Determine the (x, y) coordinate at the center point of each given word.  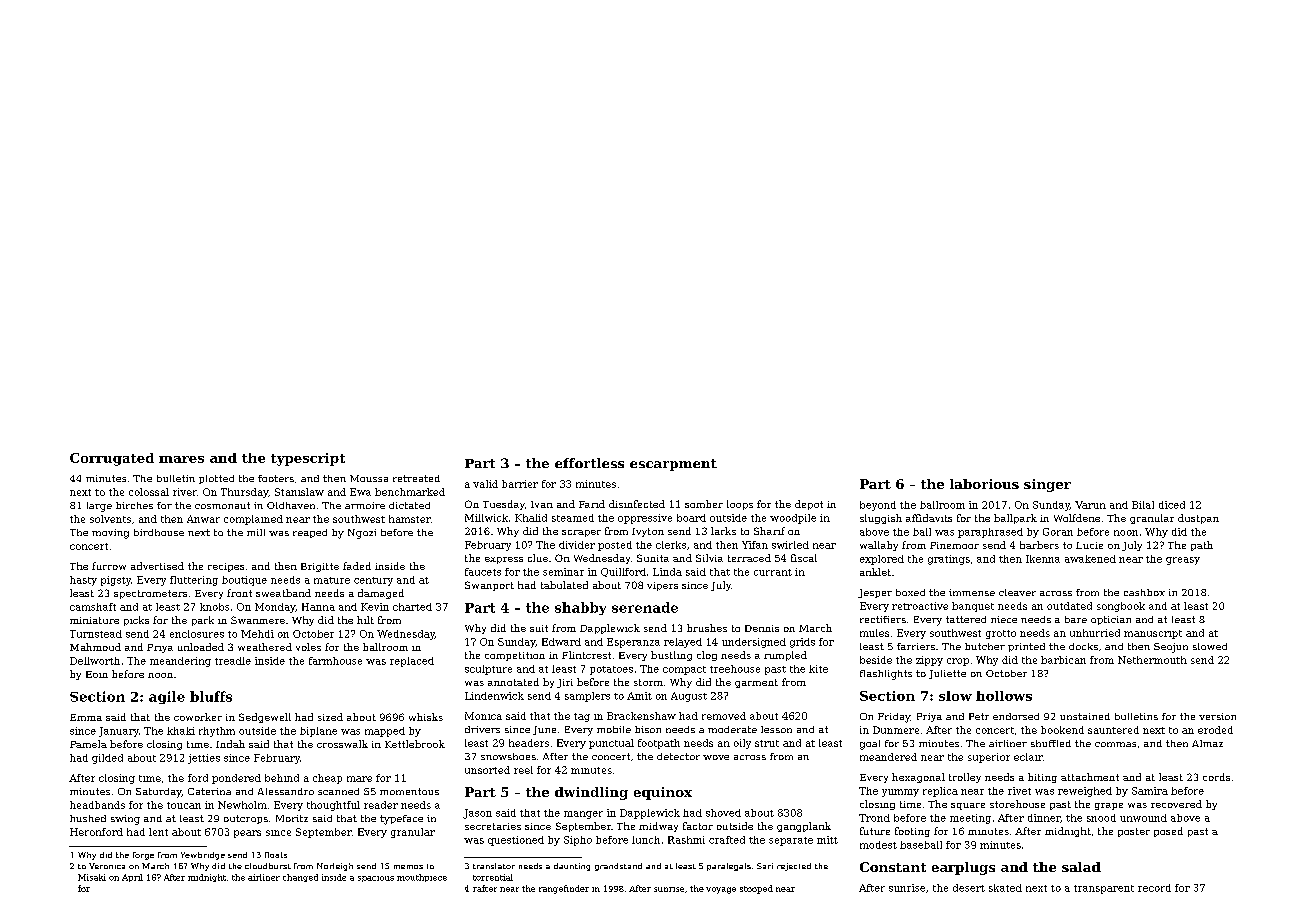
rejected (794, 867)
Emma (86, 717)
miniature (94, 620)
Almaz (1207, 743)
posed (1168, 832)
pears (247, 834)
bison (648, 729)
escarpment (673, 465)
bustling (671, 656)
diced (1172, 505)
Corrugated (112, 459)
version (1217, 716)
